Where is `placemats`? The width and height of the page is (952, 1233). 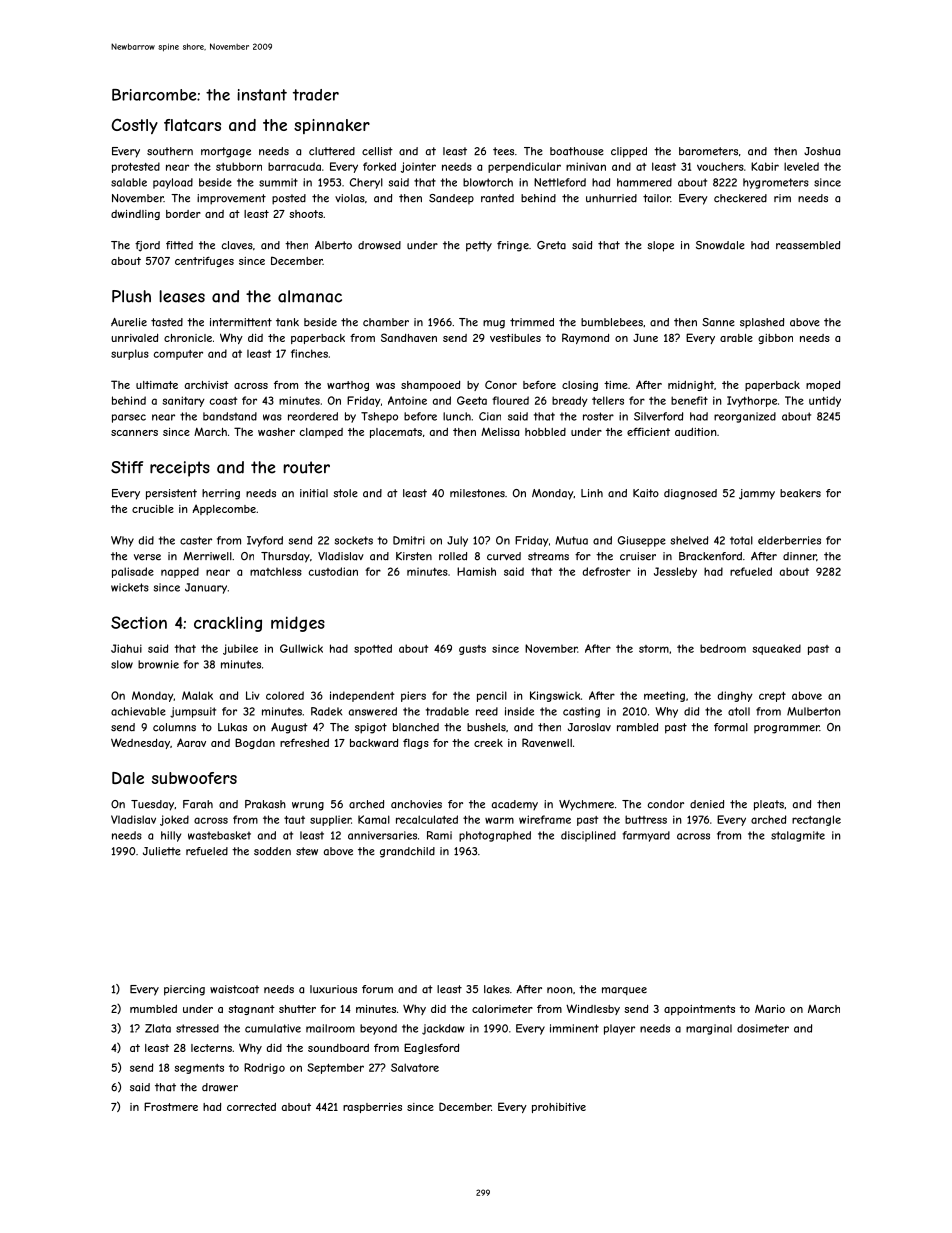 placemats is located at coordinates (396, 433).
